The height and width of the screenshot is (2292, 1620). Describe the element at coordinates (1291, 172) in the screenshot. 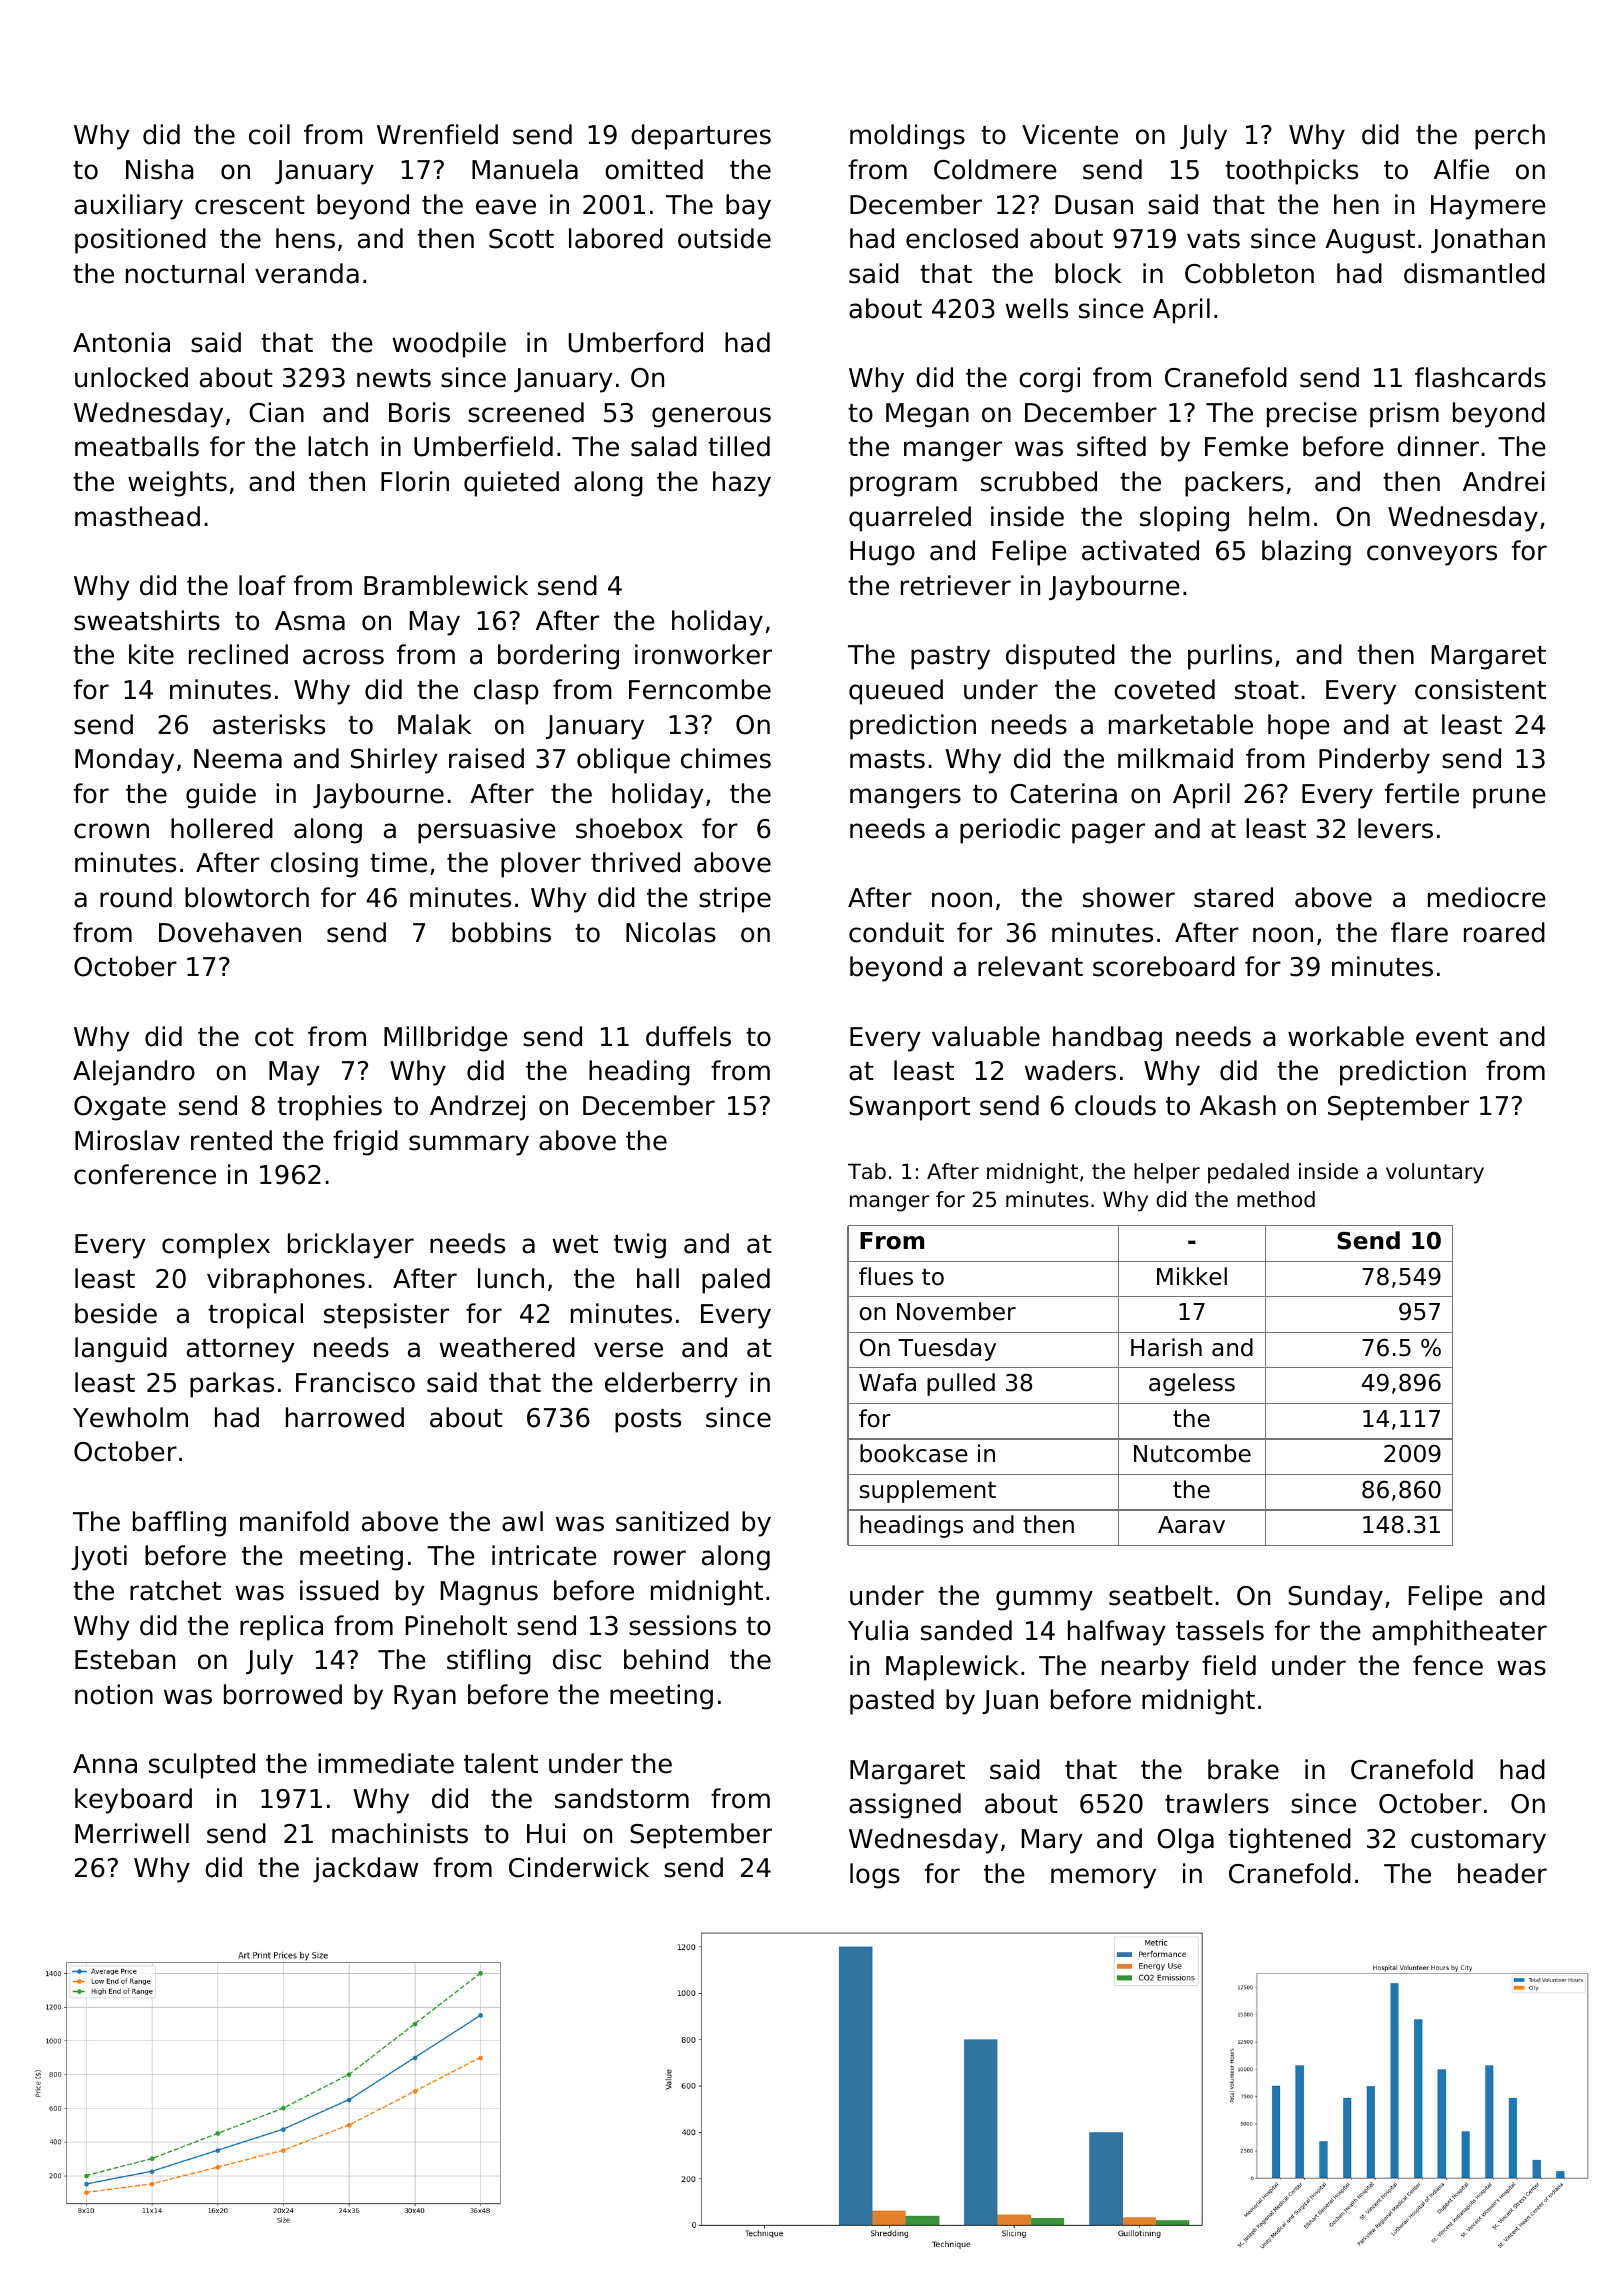

I see `toothpicks` at that location.
